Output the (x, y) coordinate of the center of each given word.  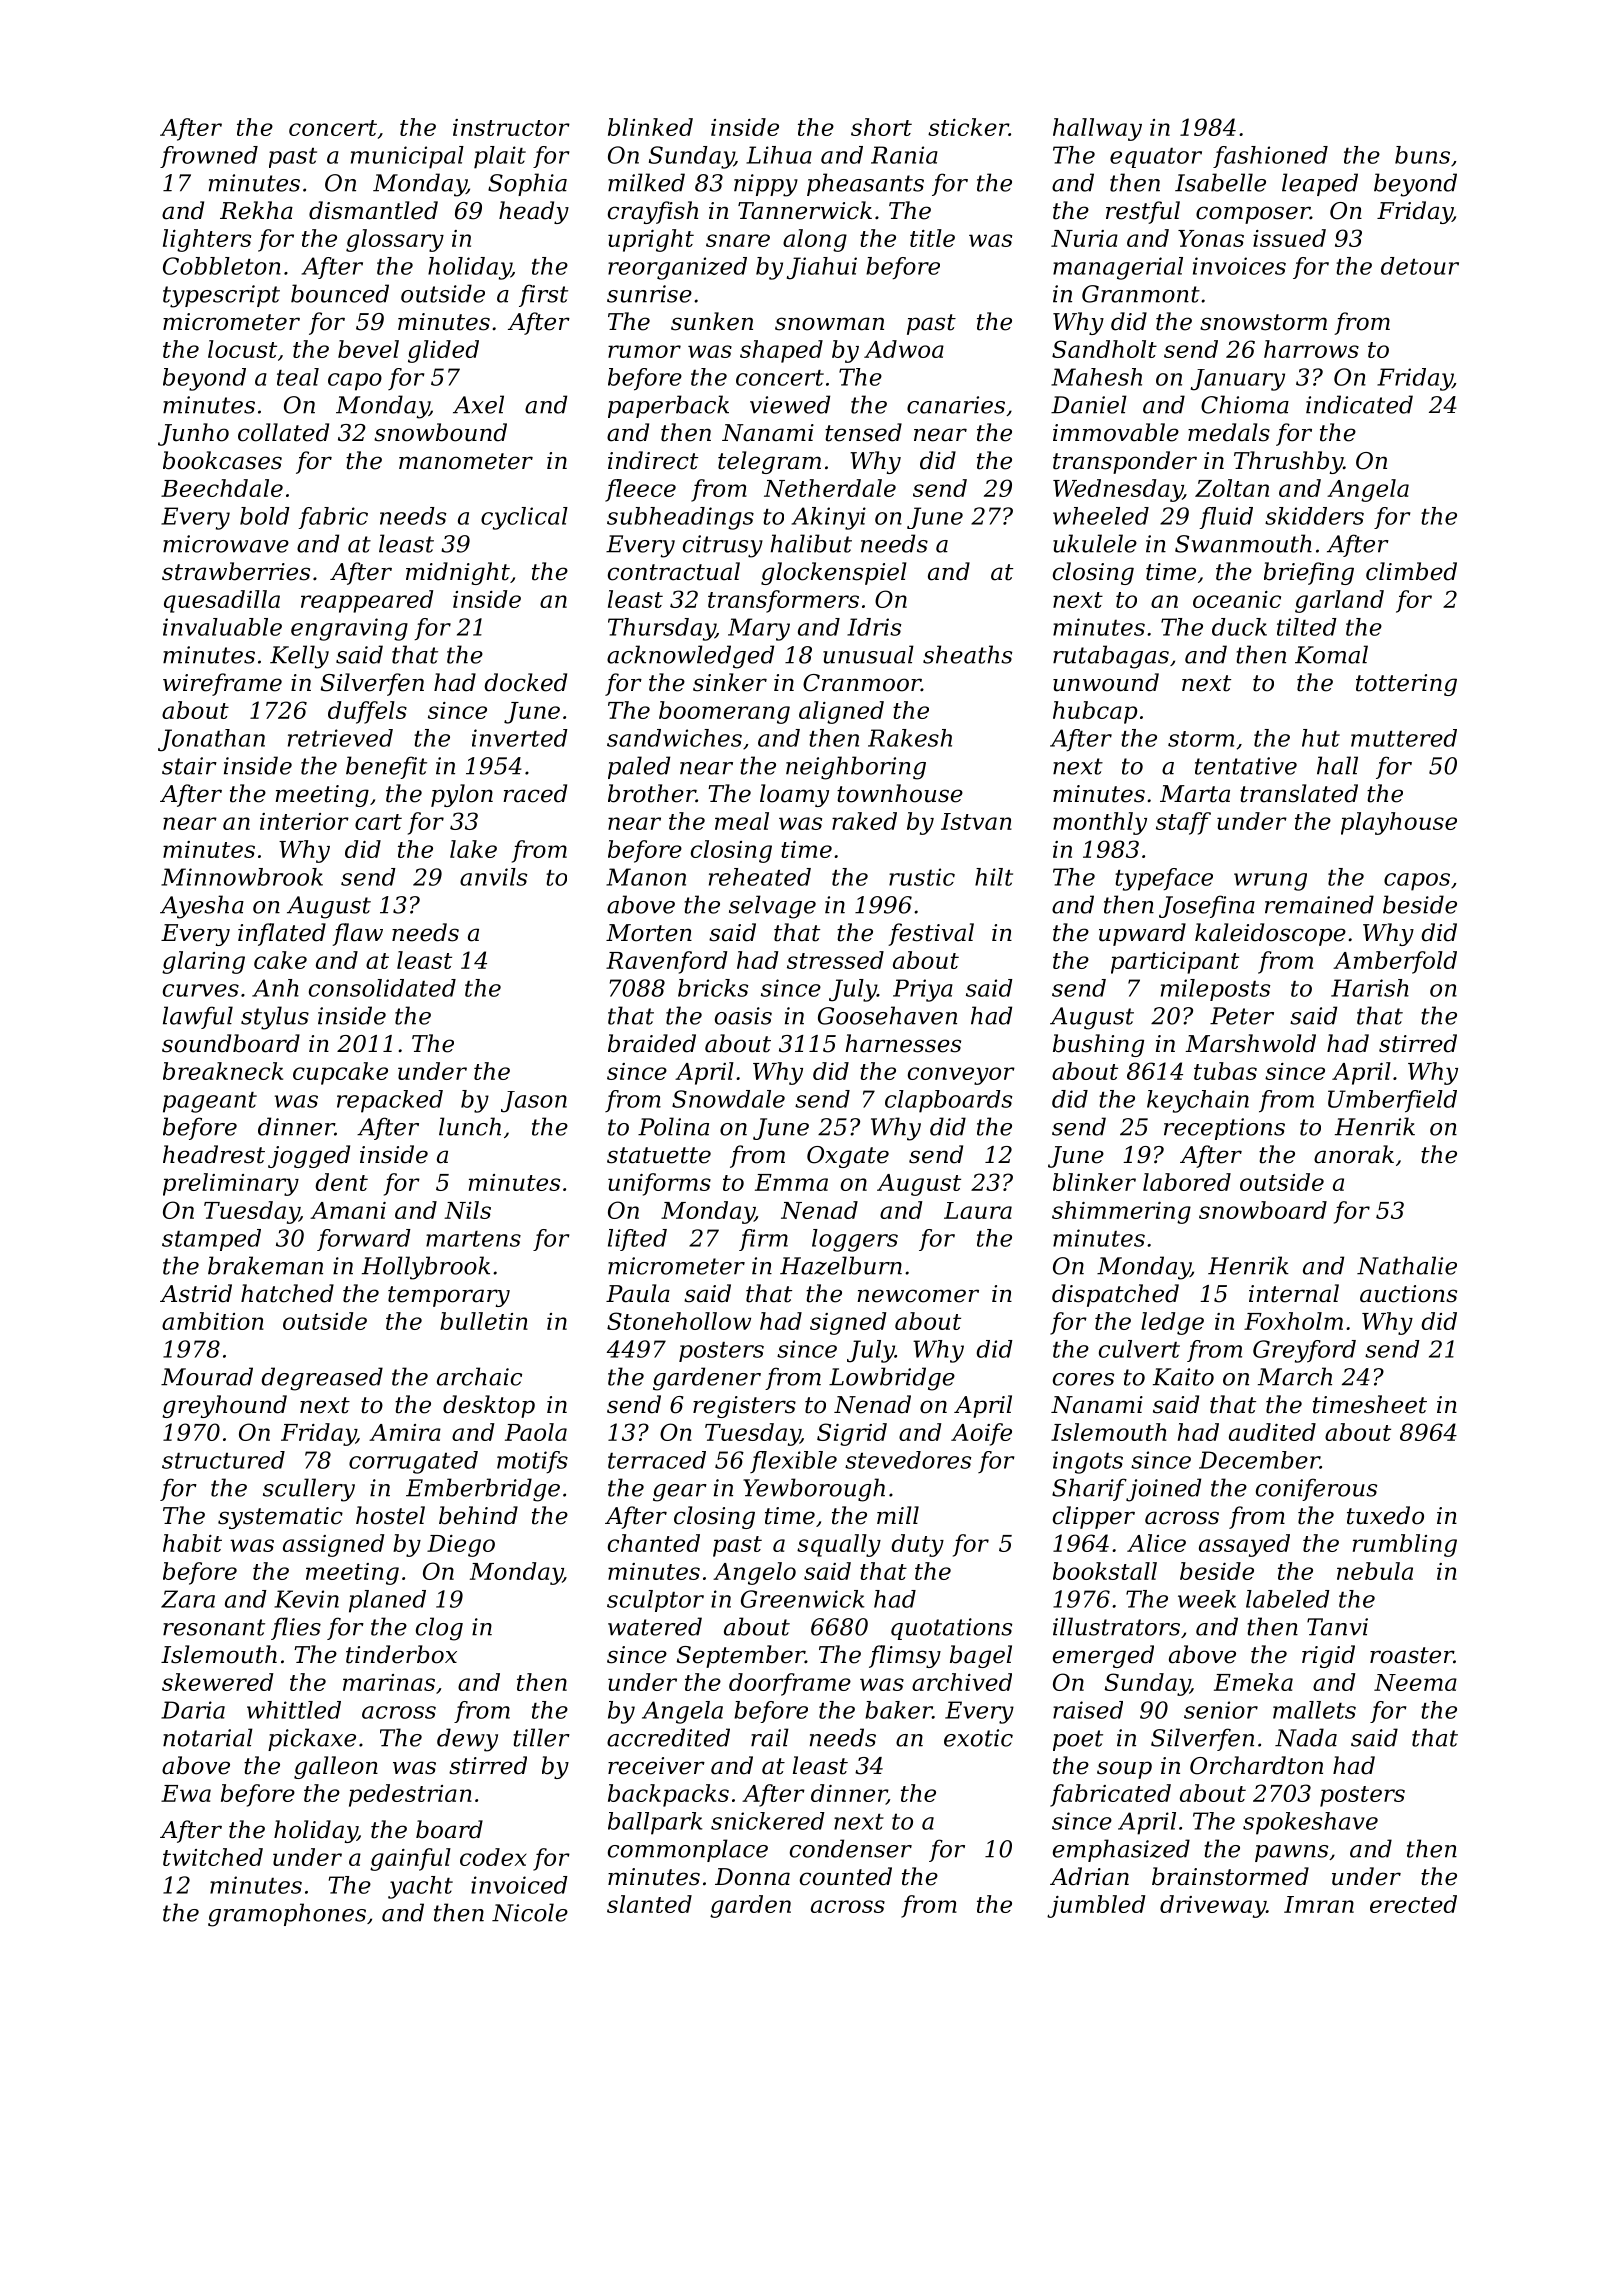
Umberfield (1392, 1101)
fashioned (1270, 157)
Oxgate (848, 1157)
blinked (650, 127)
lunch (470, 1126)
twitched (213, 1857)
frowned (209, 157)
